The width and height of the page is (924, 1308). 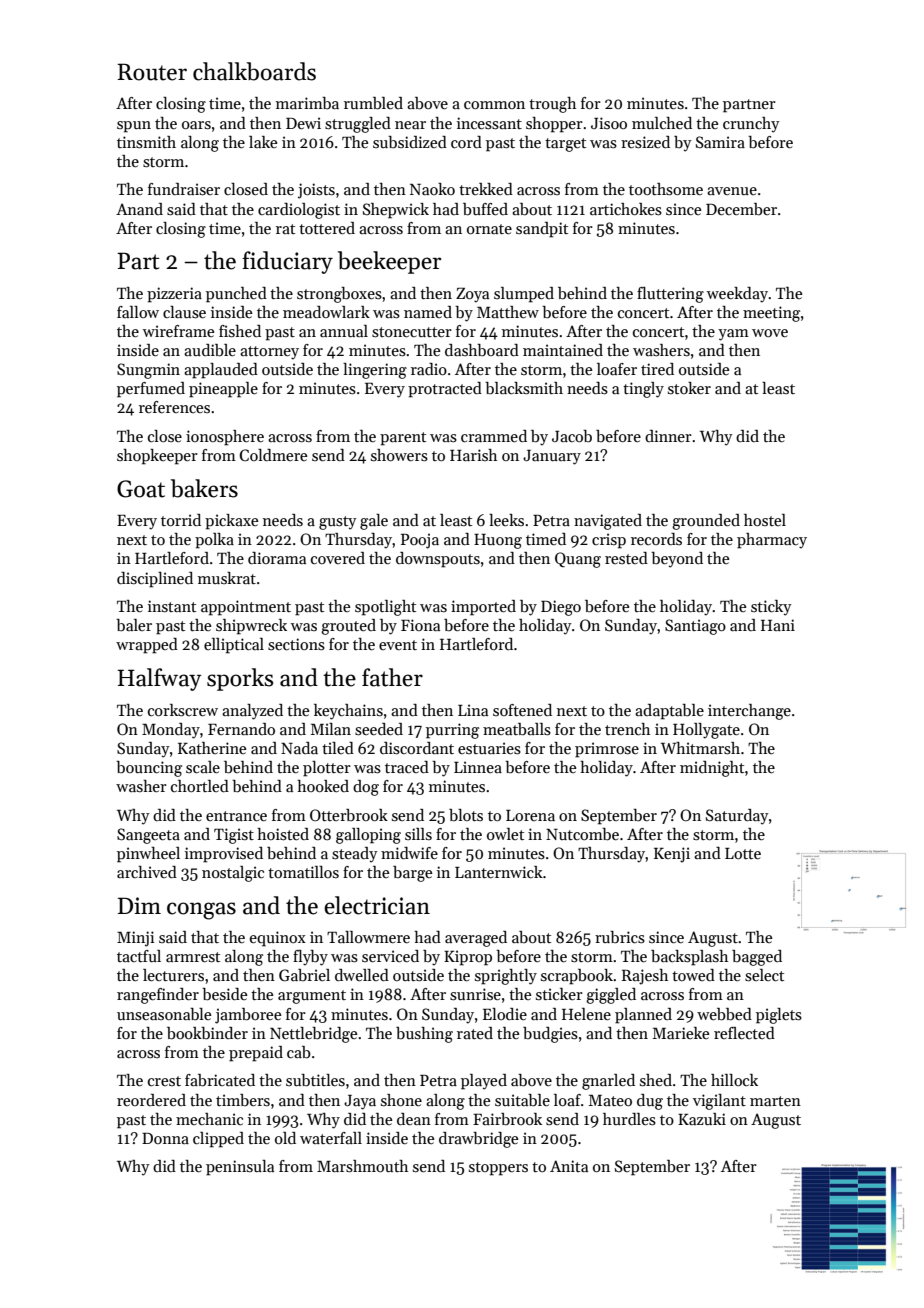 What do you see at coordinates (757, 958) in the page?
I see `bagged` at bounding box center [757, 958].
